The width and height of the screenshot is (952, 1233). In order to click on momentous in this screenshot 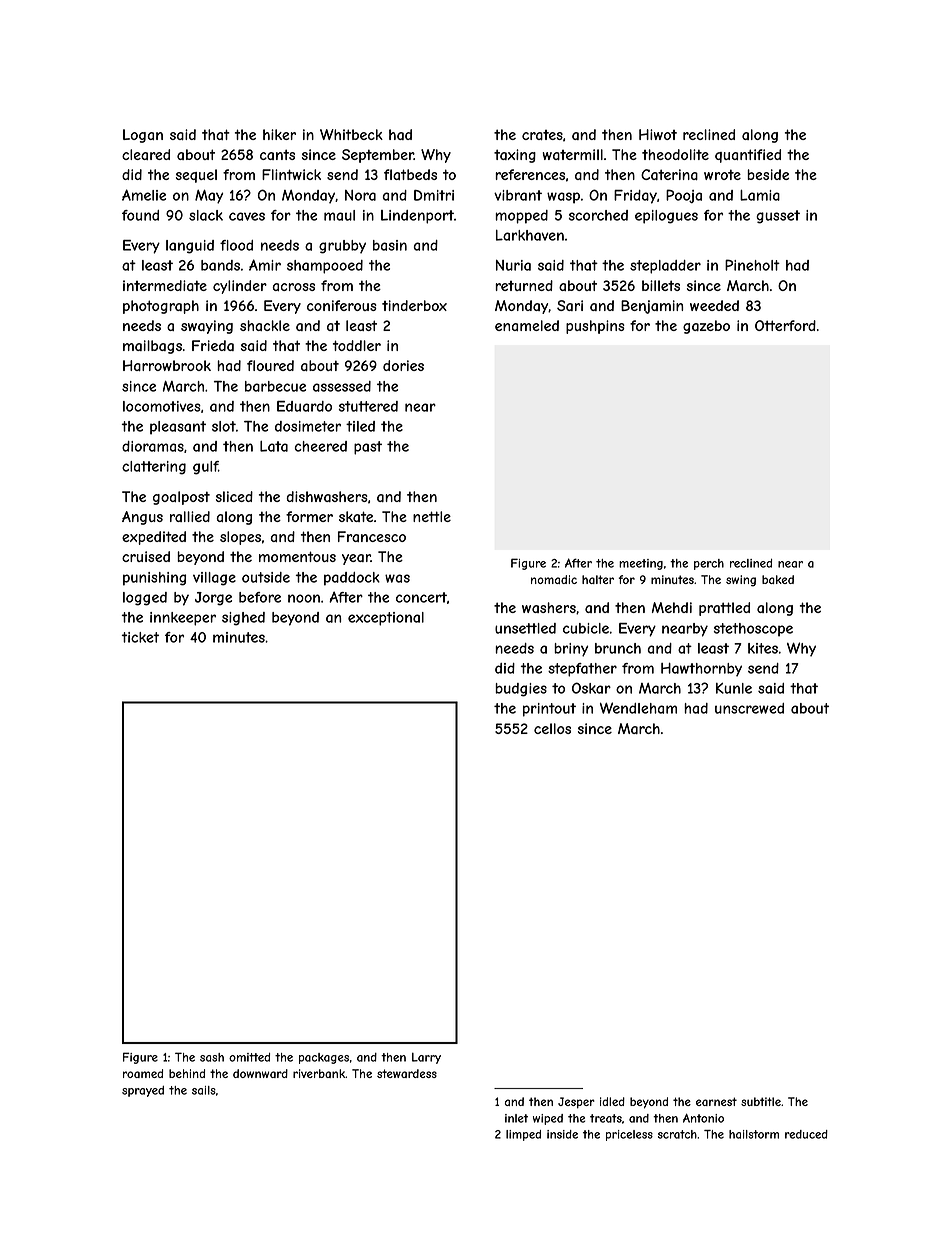, I will do `click(297, 556)`.
